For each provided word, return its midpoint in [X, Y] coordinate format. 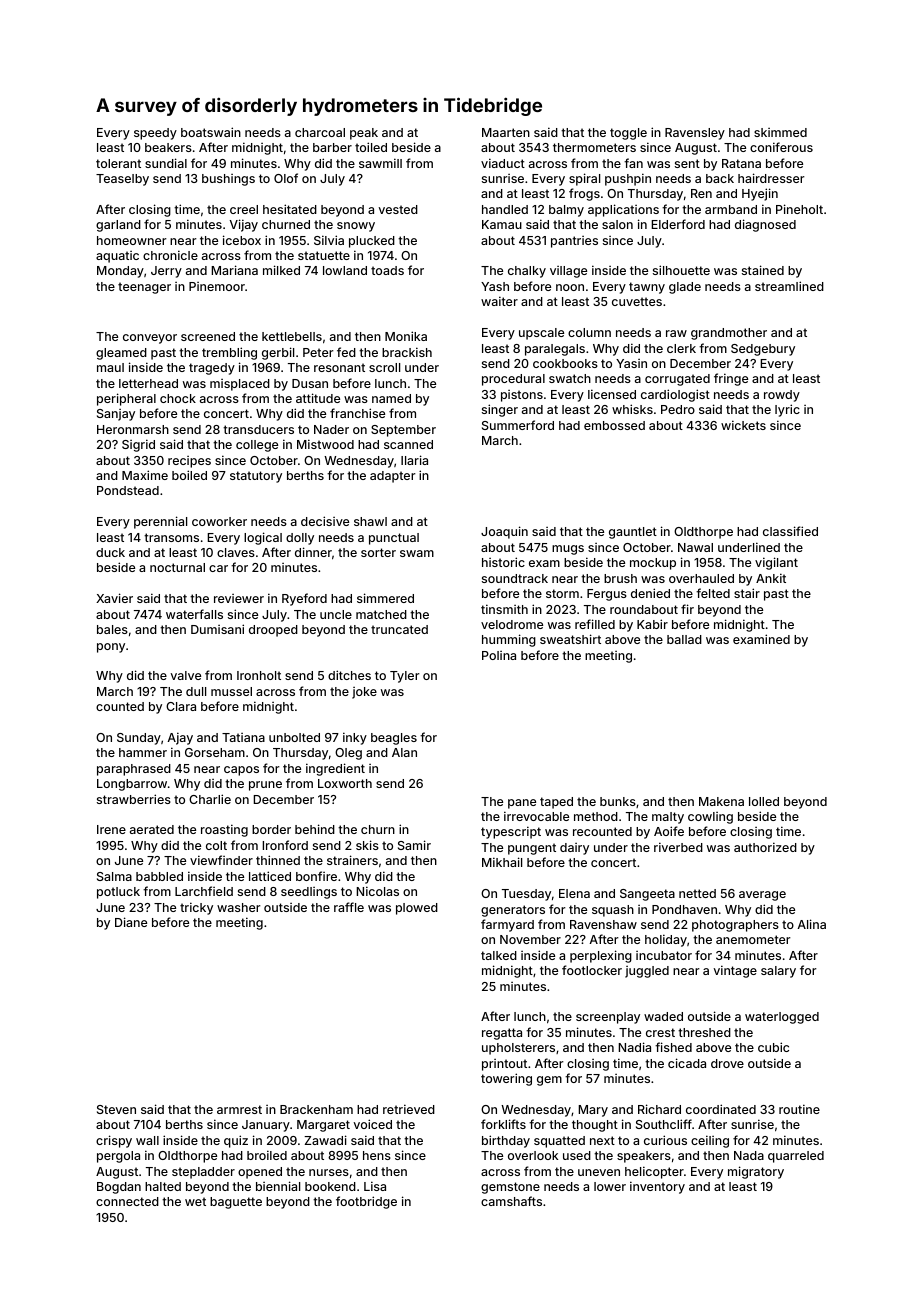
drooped [273, 631]
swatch [570, 378]
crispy [114, 1141]
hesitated [290, 209]
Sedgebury [763, 350]
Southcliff [664, 1124]
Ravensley [695, 134]
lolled [764, 801]
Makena [721, 801]
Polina [499, 655]
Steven [116, 1109]
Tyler [405, 677]
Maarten [506, 132]
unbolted [294, 737]
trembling [229, 353]
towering [506, 1079]
